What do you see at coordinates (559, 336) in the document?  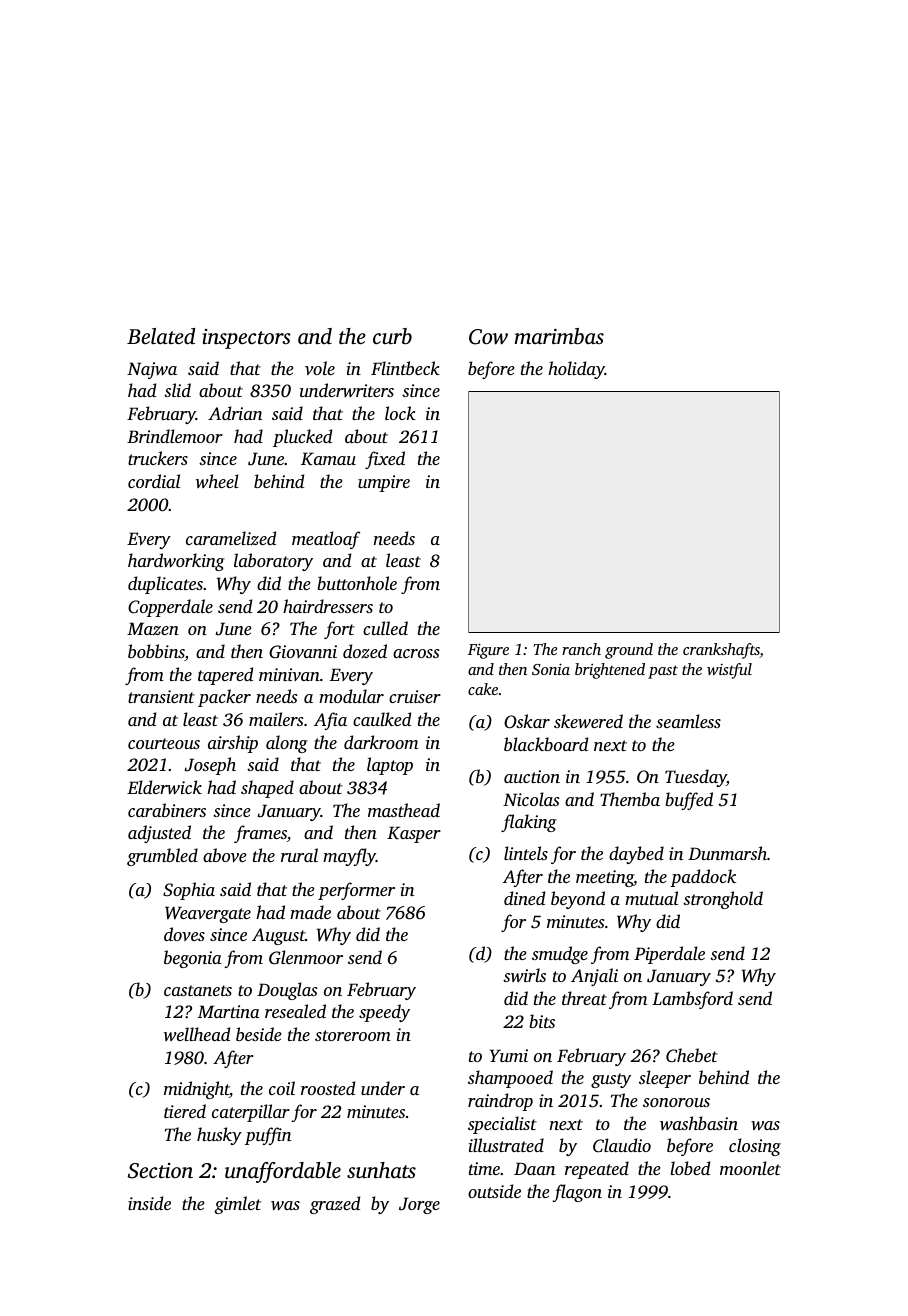 I see `marimbas` at bounding box center [559, 336].
